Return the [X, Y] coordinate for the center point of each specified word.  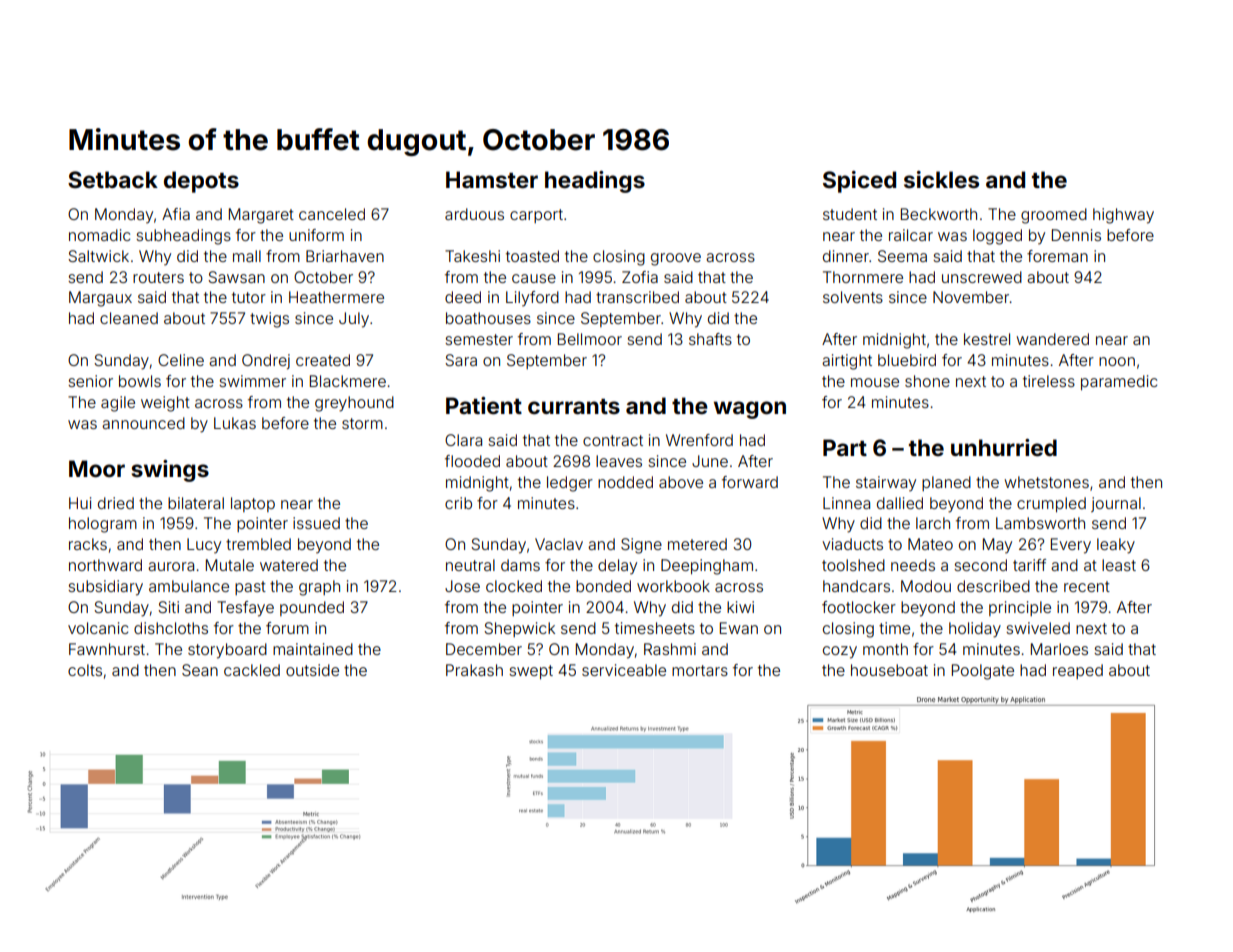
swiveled [1038, 628]
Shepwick [519, 629]
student [850, 214]
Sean [200, 670]
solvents [853, 297]
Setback [113, 179]
